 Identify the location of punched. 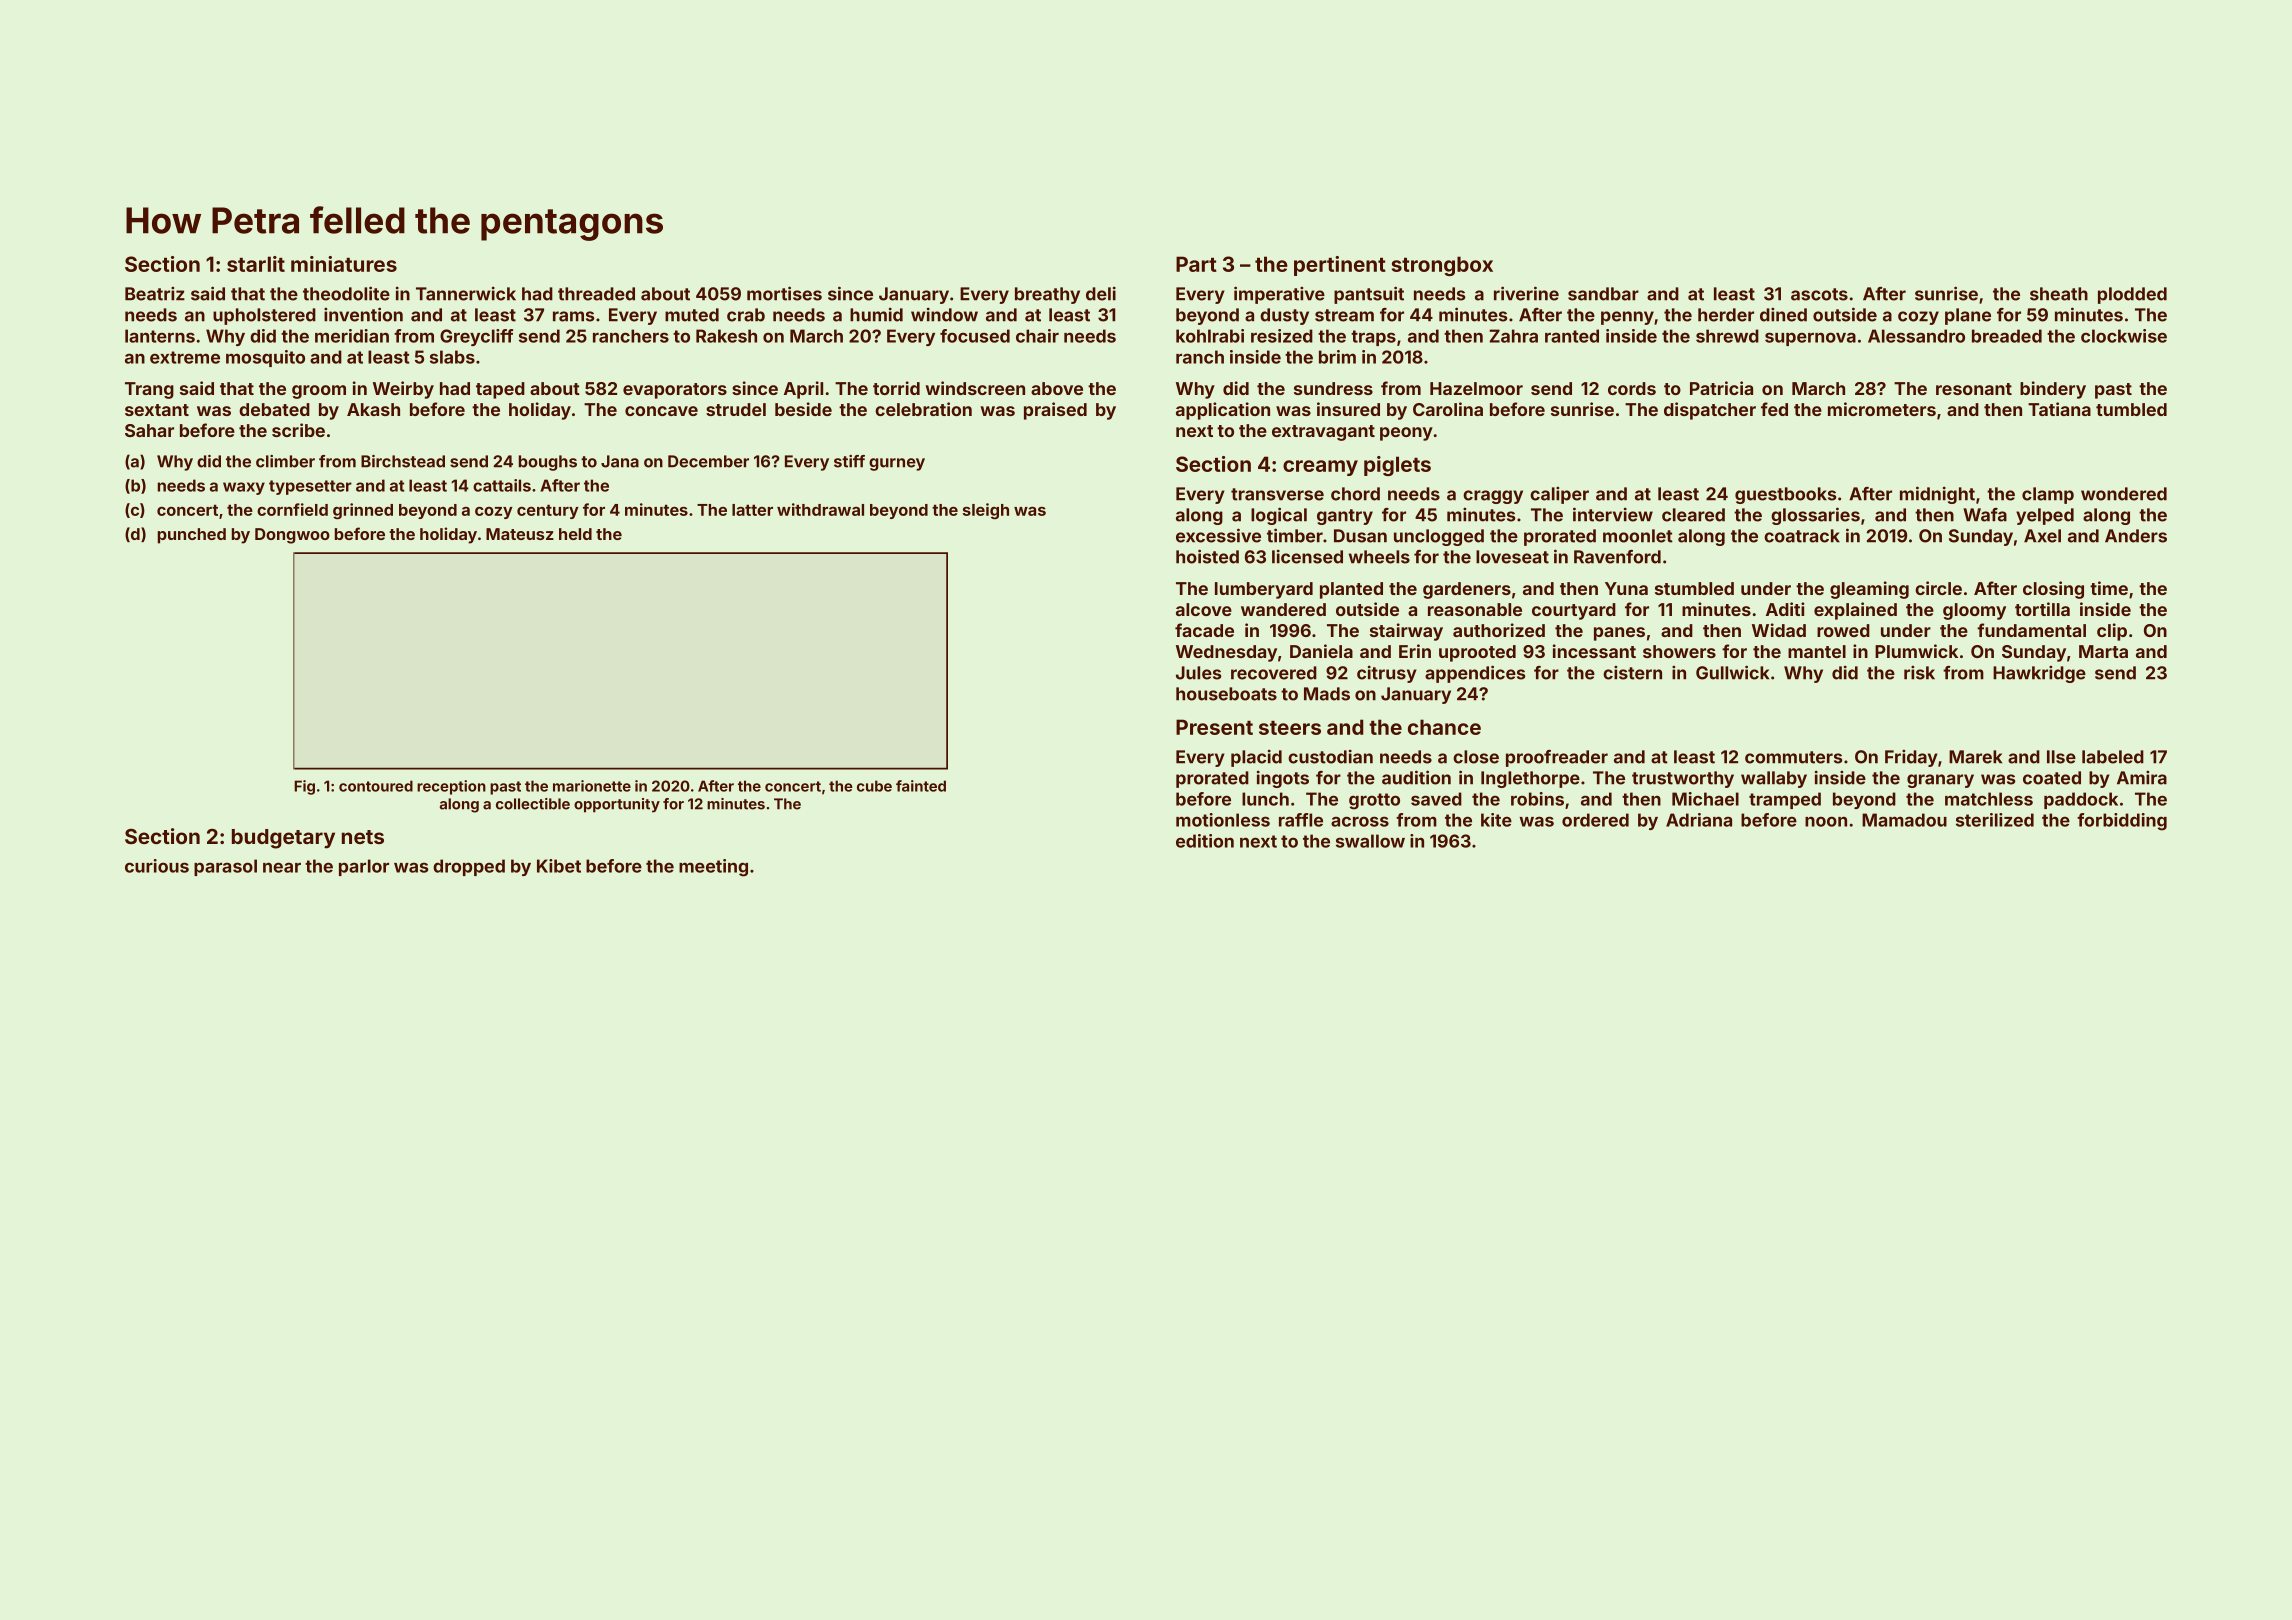
(192, 536).
